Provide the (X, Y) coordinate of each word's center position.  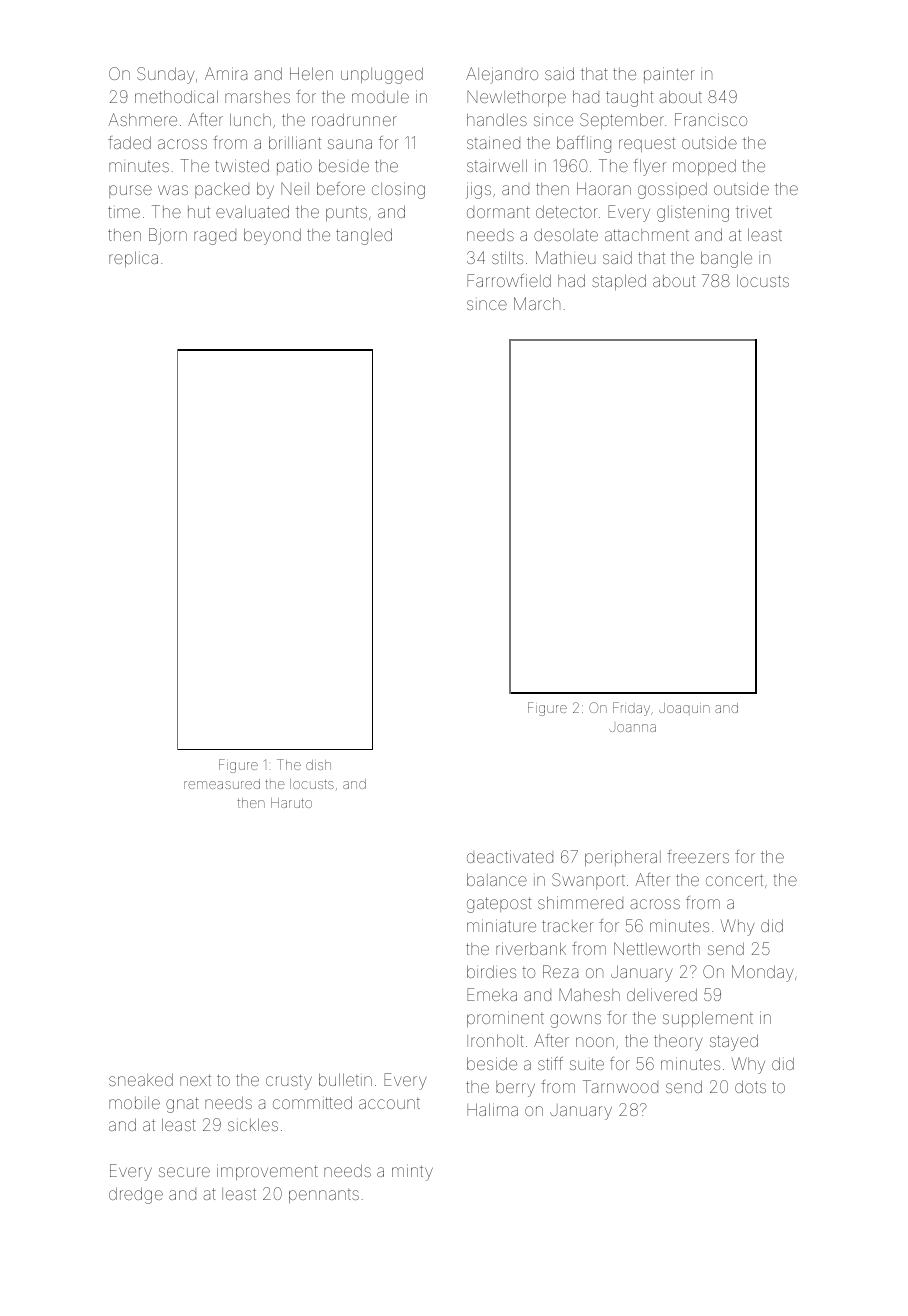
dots (750, 1086)
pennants (324, 1196)
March (537, 303)
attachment (647, 235)
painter (669, 75)
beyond (272, 236)
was (173, 190)
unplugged (382, 75)
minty (412, 1172)
